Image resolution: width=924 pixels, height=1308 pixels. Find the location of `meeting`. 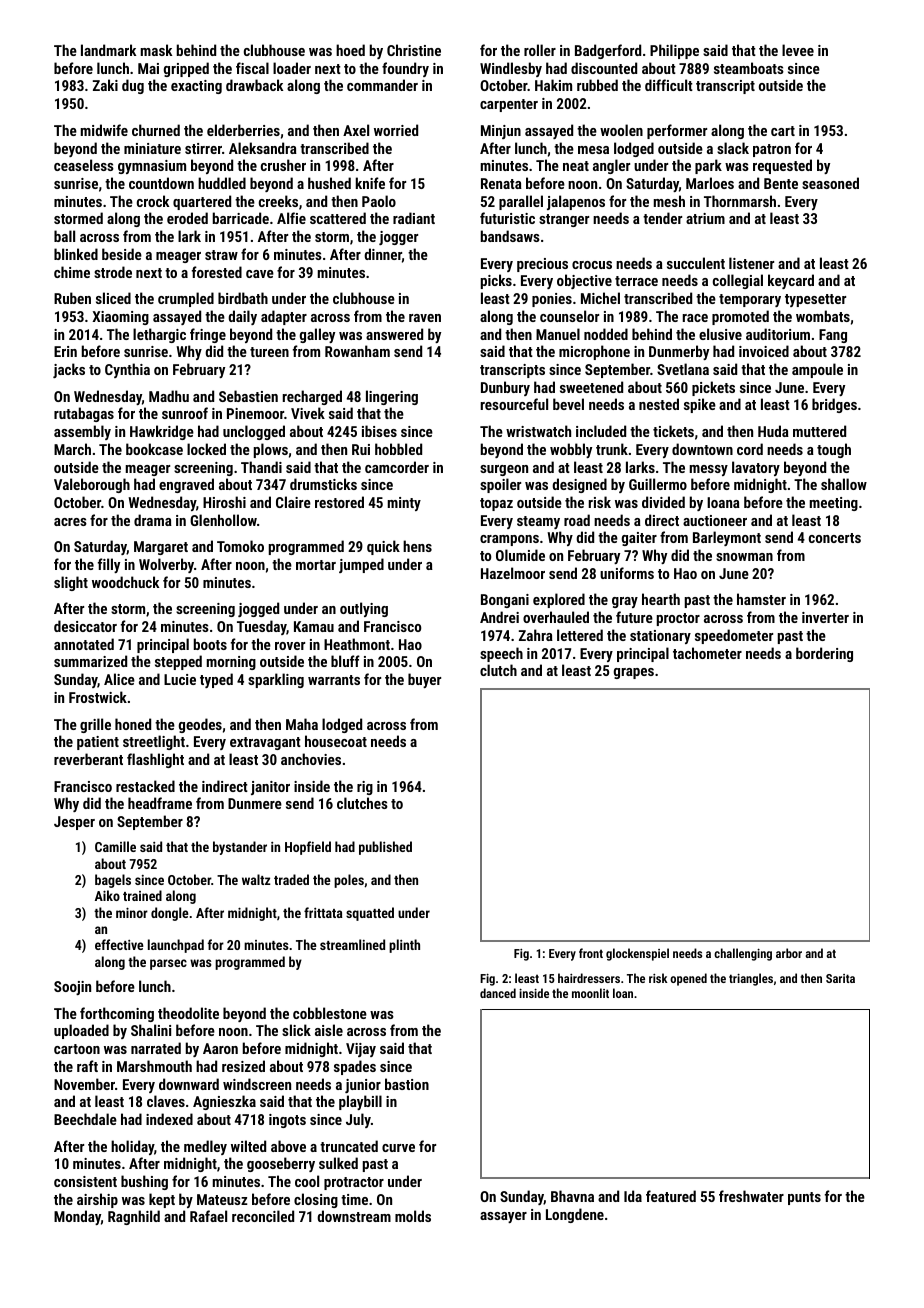

meeting is located at coordinates (834, 504).
